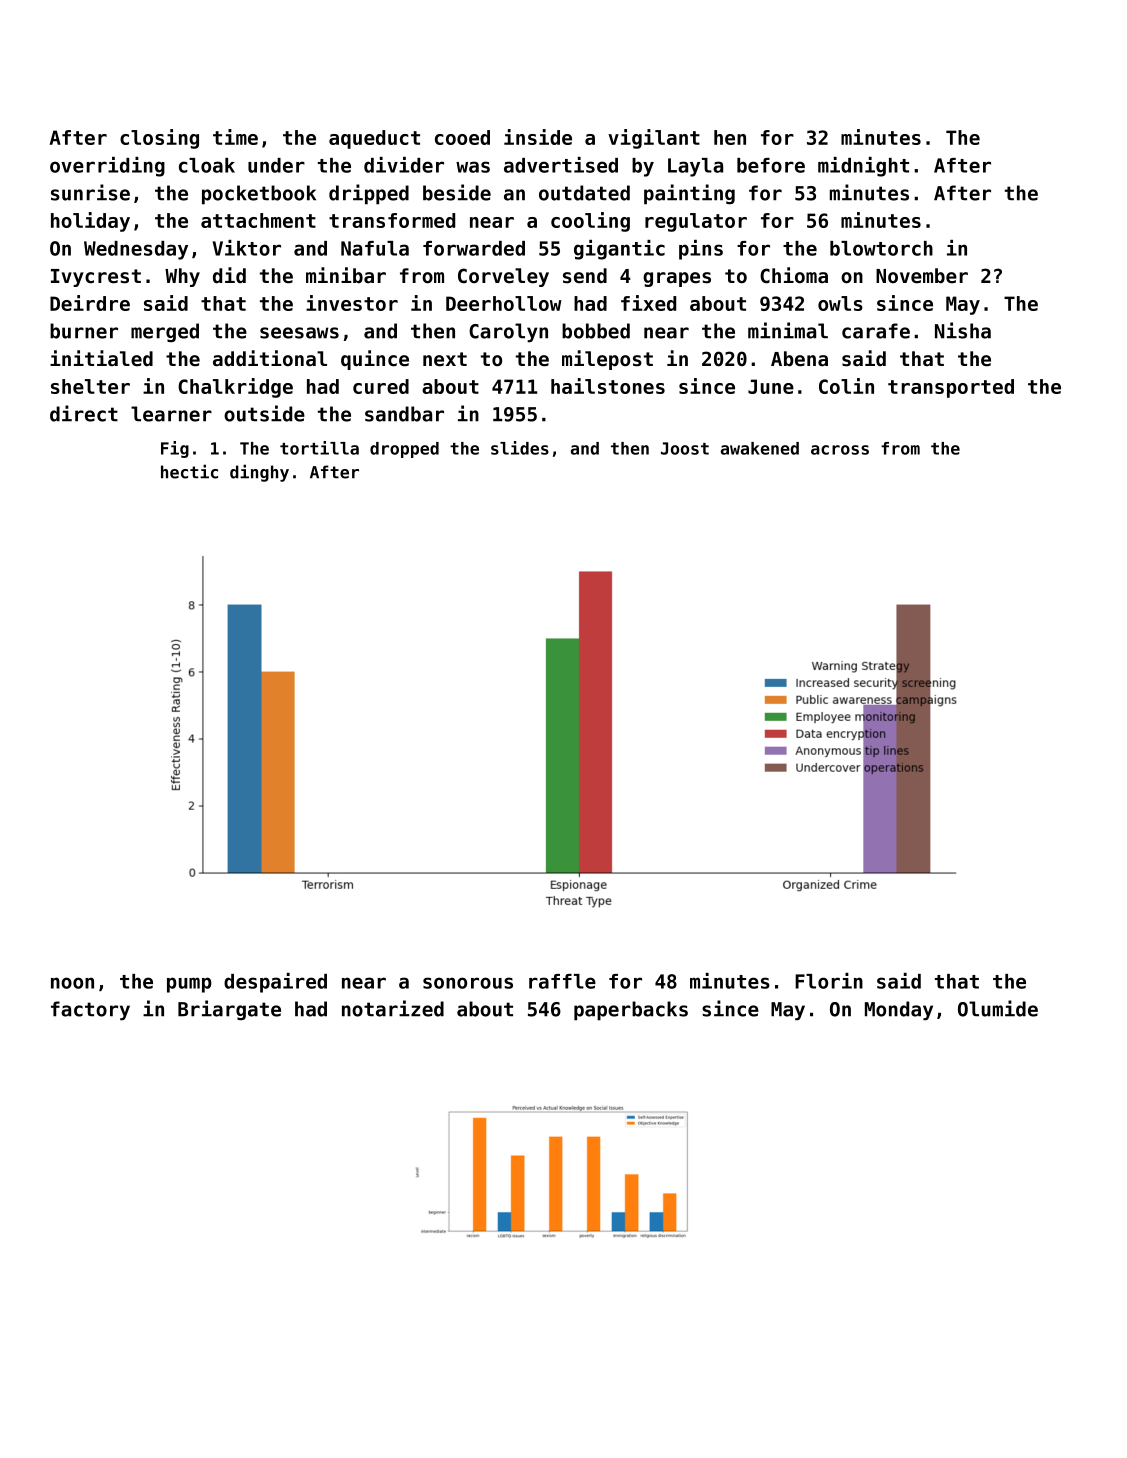 The image size is (1127, 1458). I want to click on paperbacks, so click(631, 1011).
